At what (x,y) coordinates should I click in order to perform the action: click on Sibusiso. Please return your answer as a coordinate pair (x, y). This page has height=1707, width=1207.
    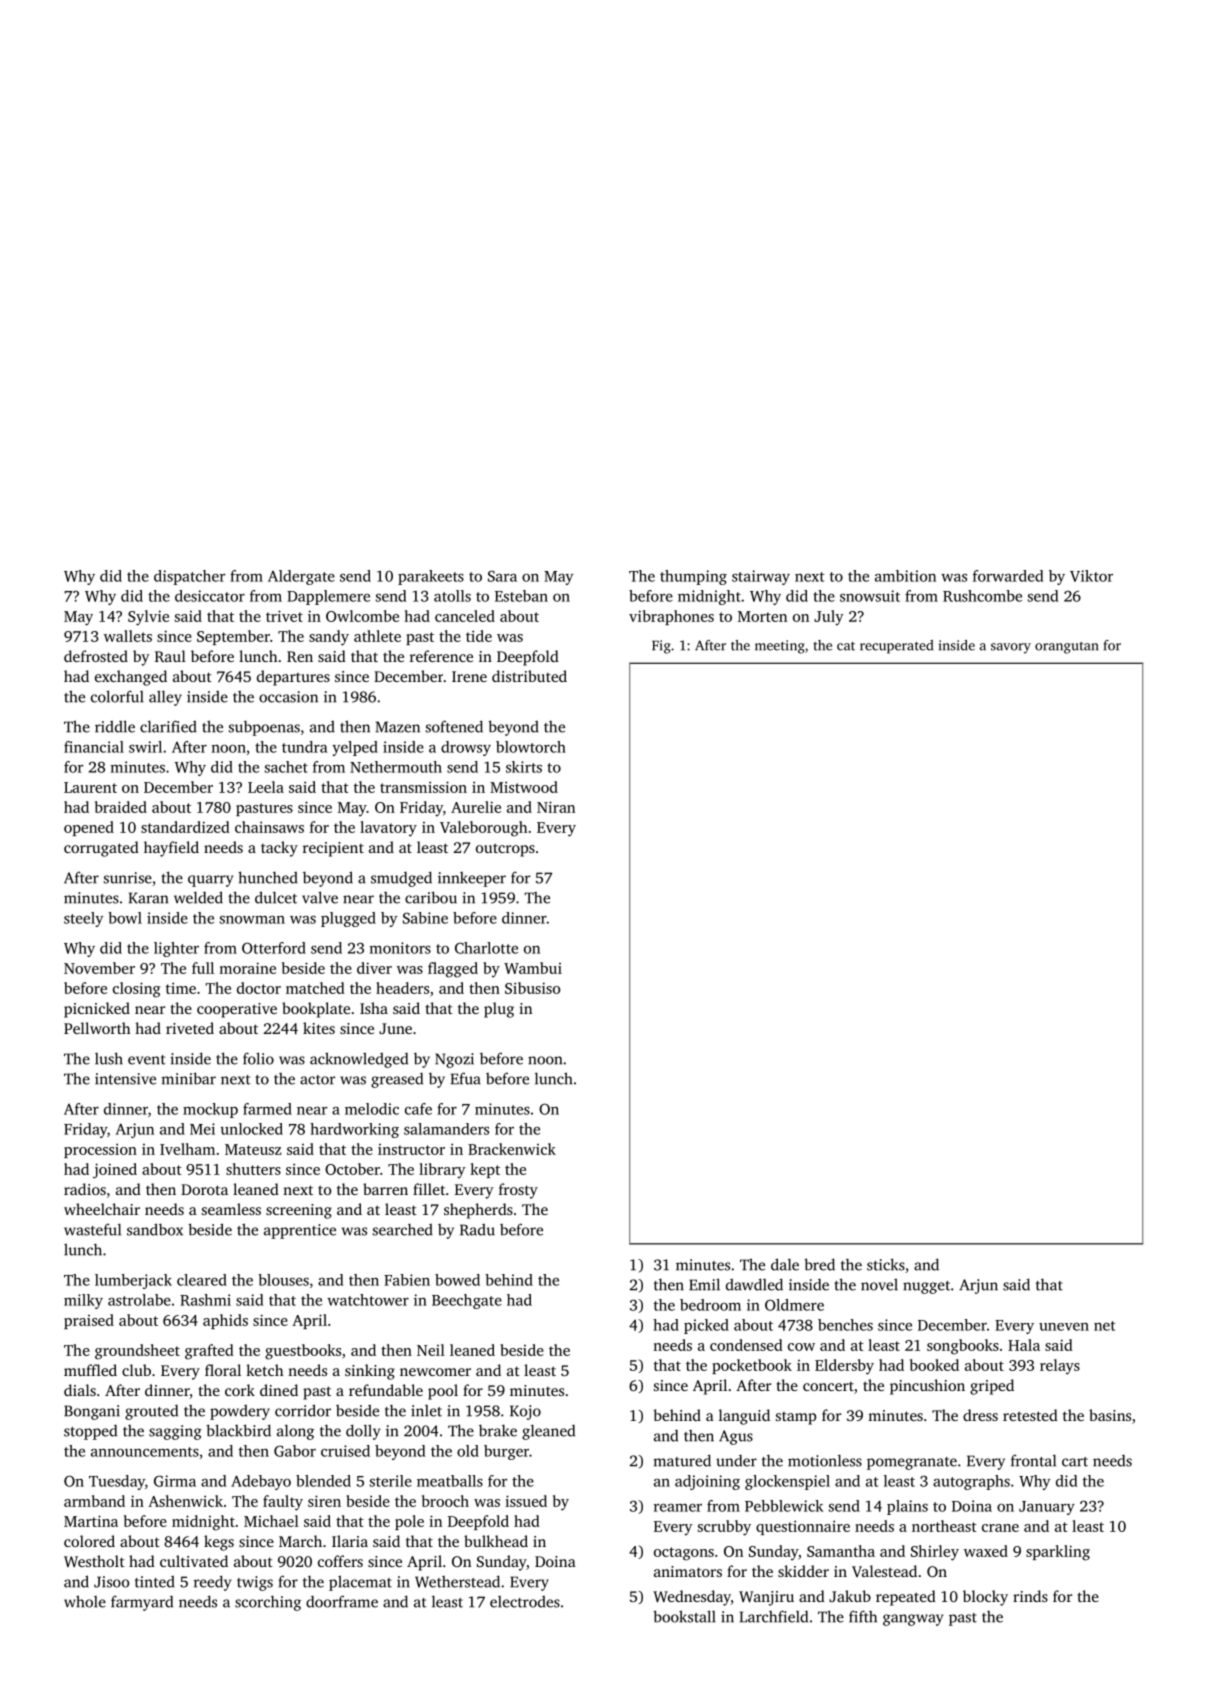
    Looking at the image, I should click on (532, 988).
